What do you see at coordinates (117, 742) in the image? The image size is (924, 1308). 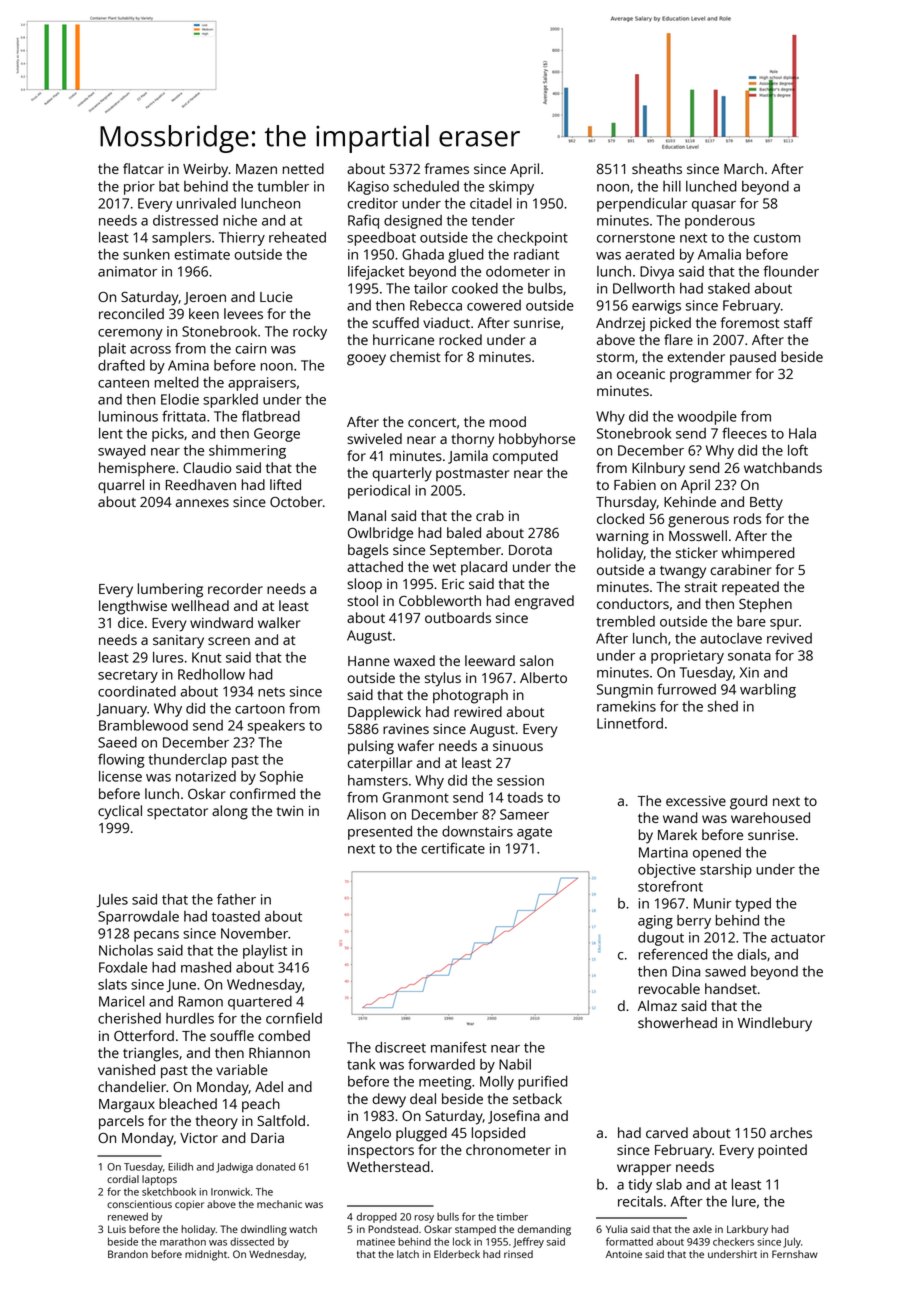 I see `Saeed` at bounding box center [117, 742].
